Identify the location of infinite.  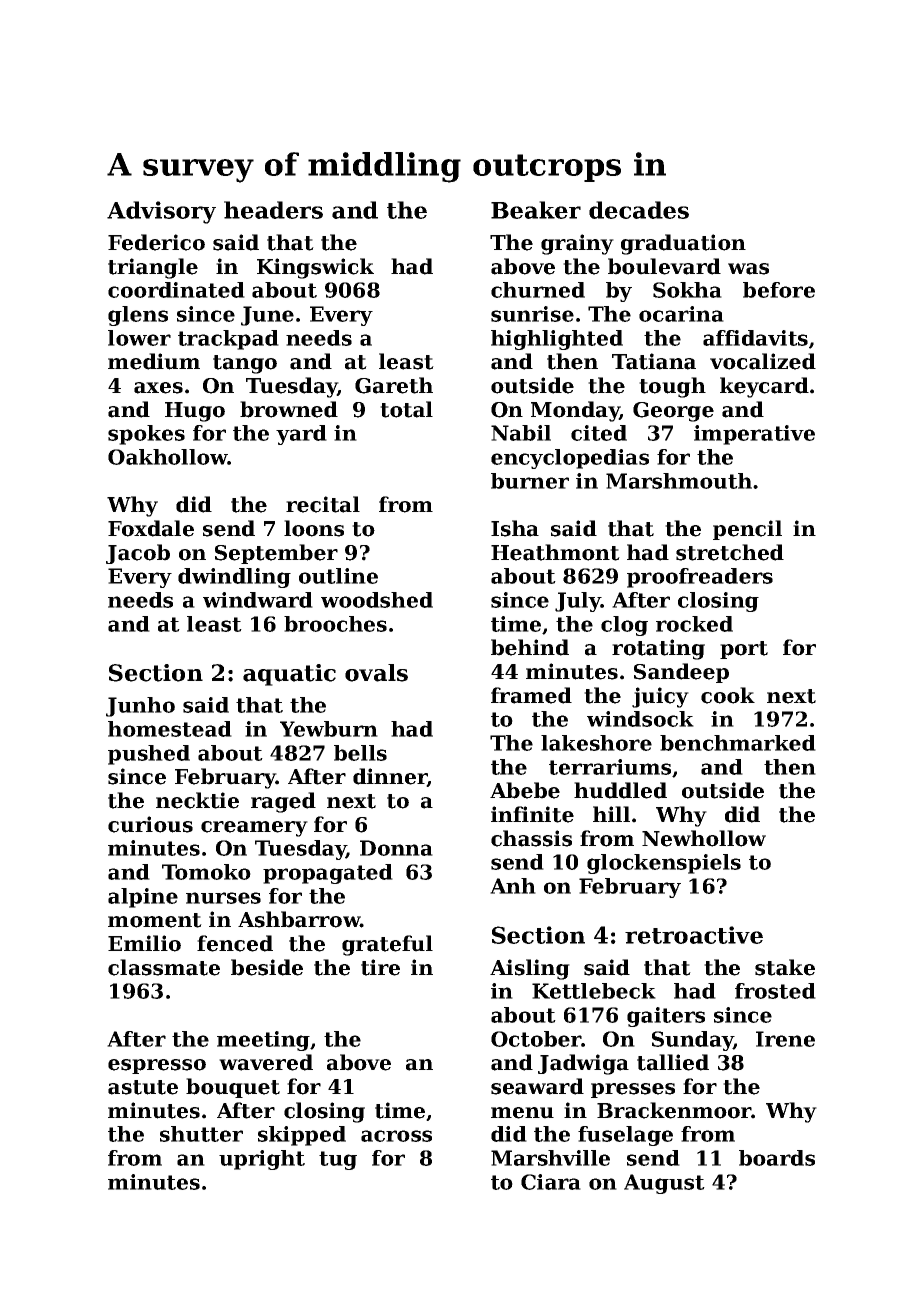
(532, 814).
